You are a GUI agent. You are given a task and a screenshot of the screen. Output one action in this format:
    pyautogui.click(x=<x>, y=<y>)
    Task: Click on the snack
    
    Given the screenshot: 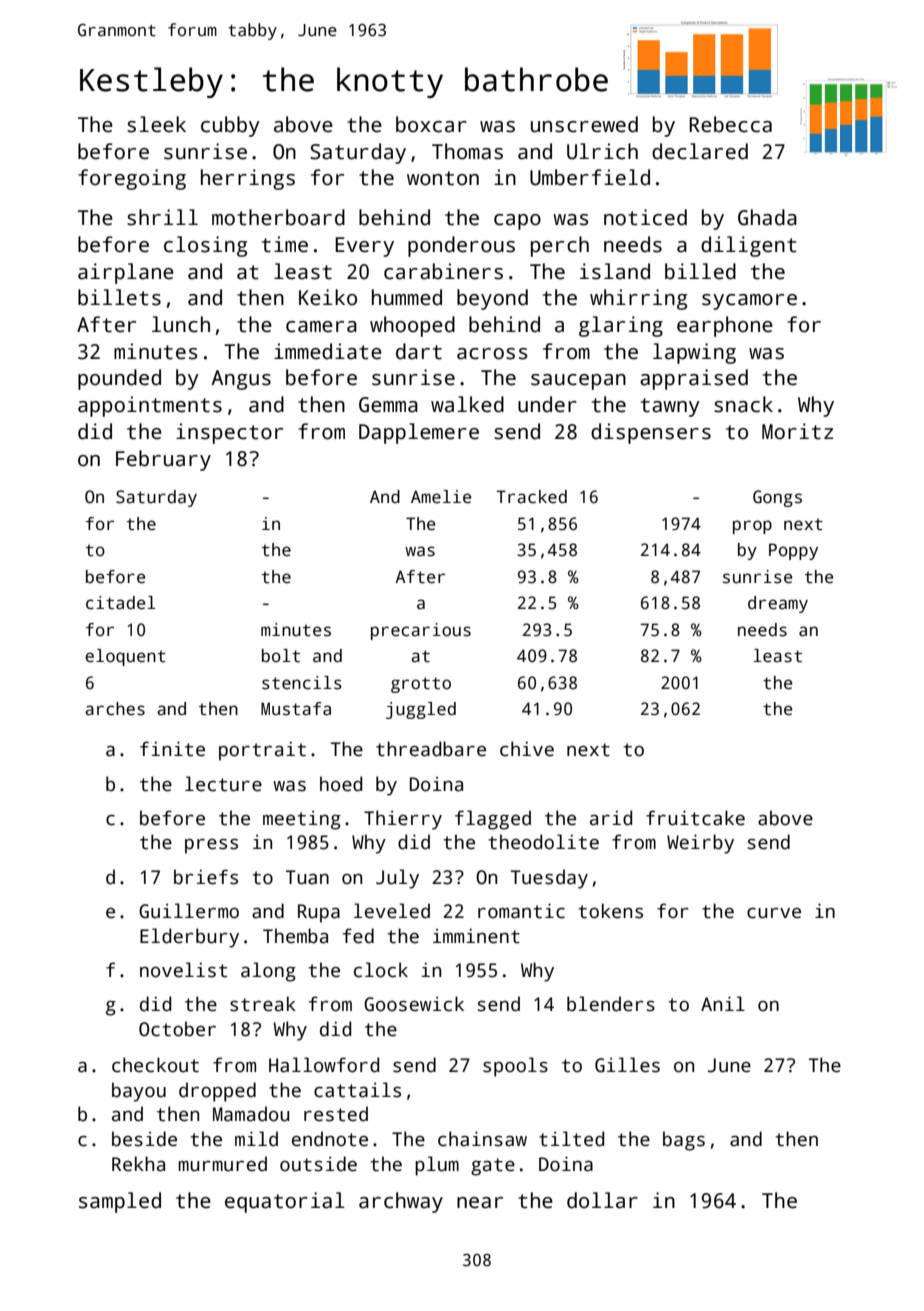 What is the action you would take?
    pyautogui.click(x=743, y=404)
